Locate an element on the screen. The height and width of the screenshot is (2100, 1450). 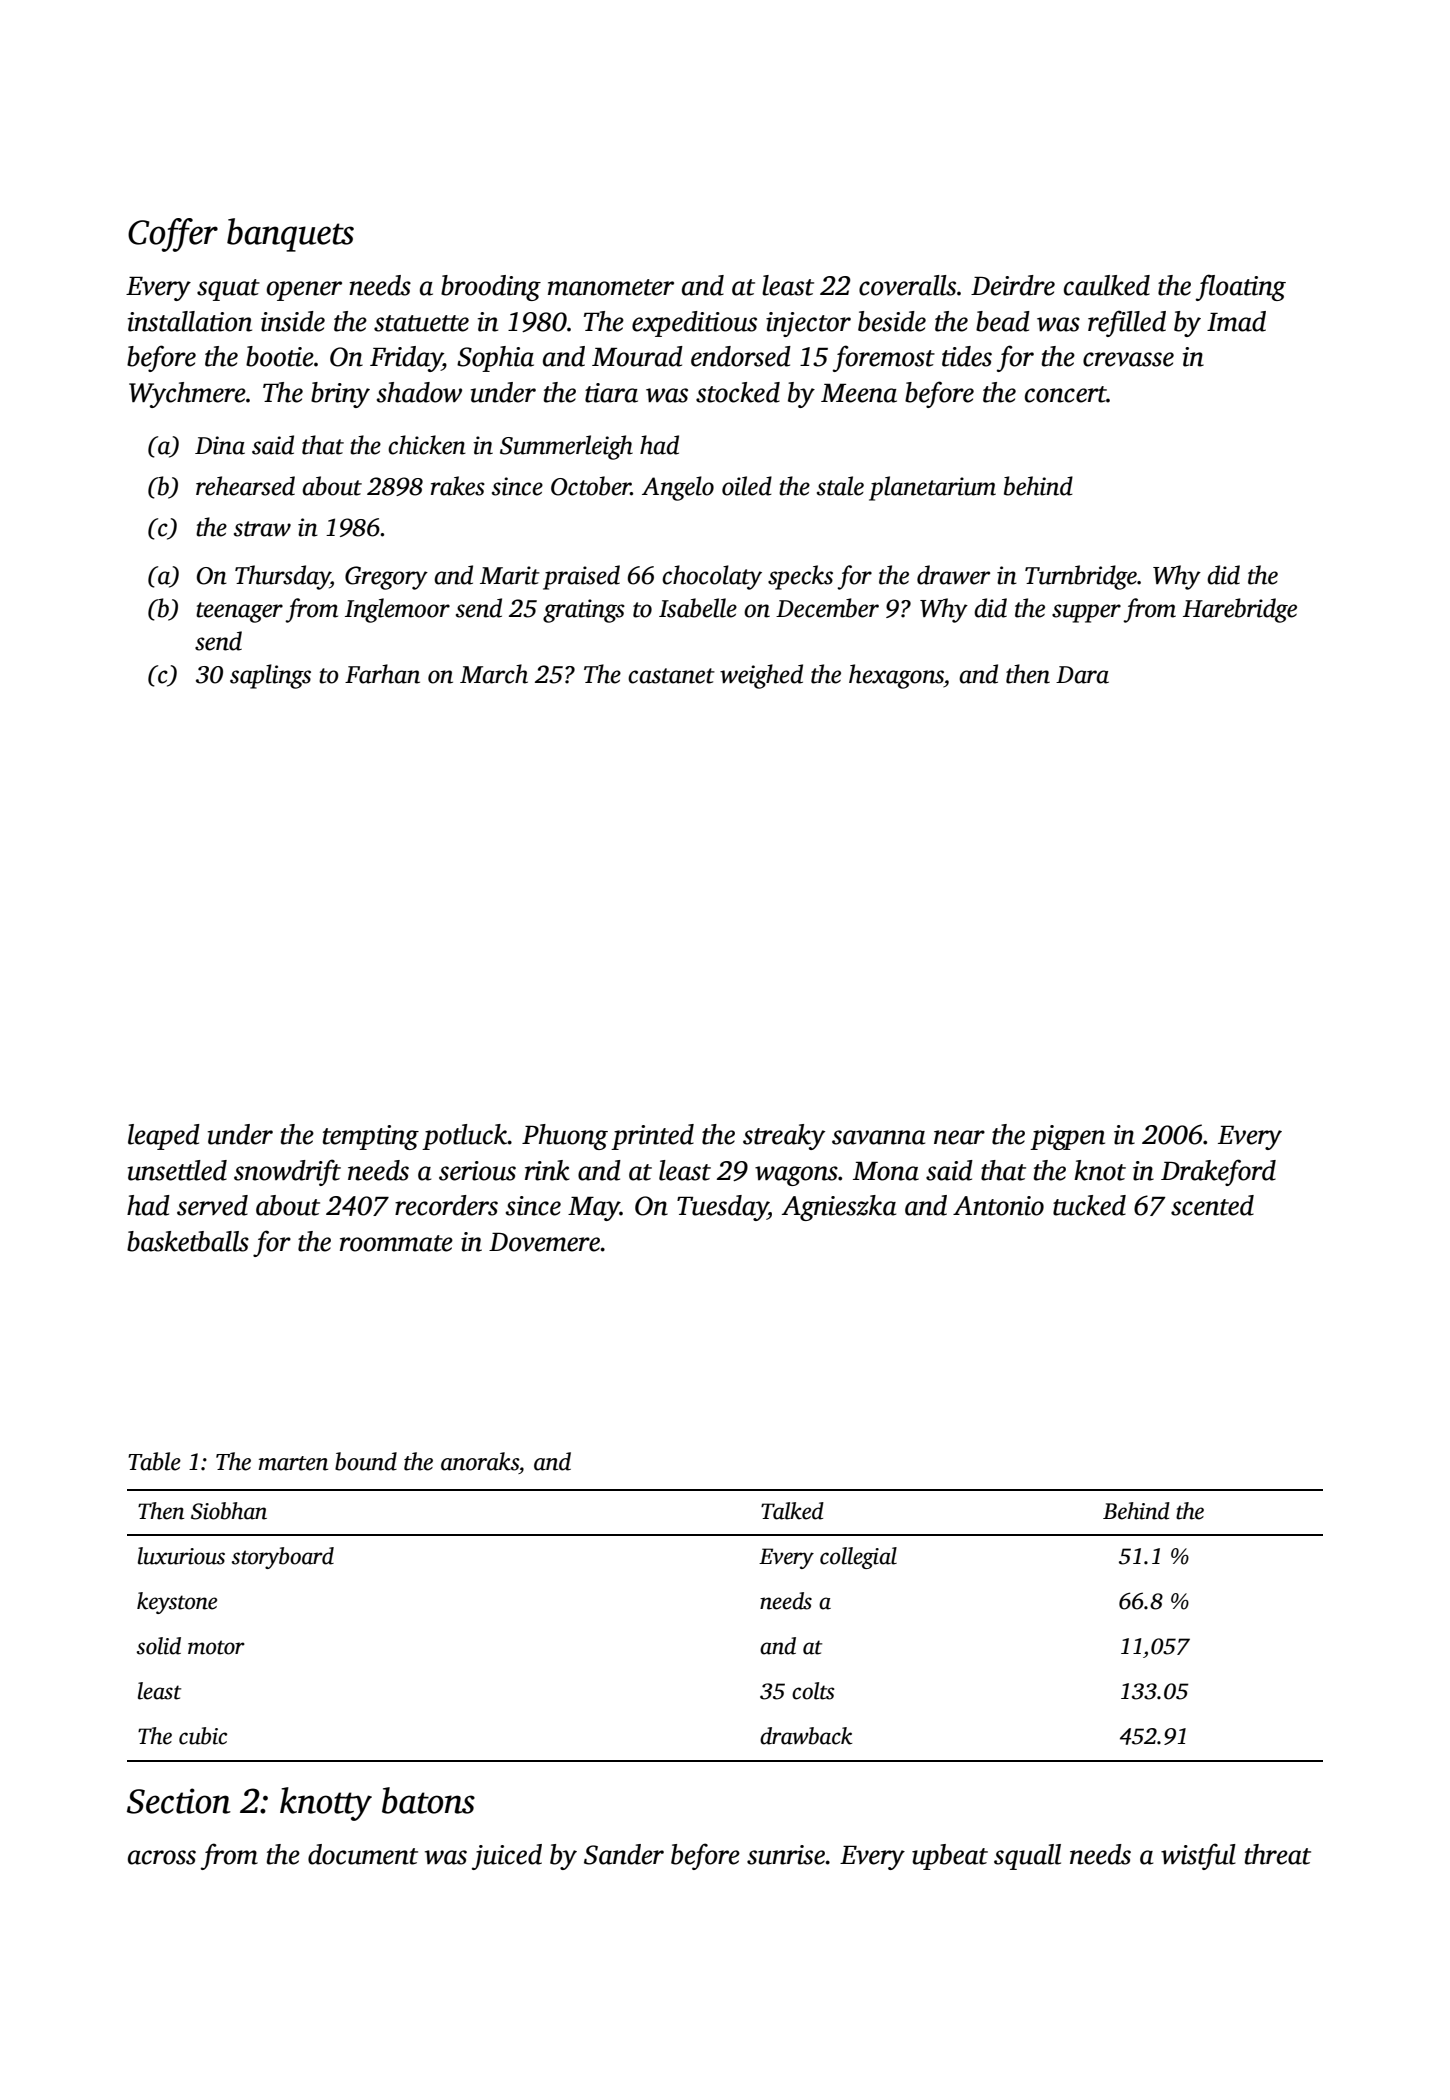
Turnbridge is located at coordinates (1081, 577).
